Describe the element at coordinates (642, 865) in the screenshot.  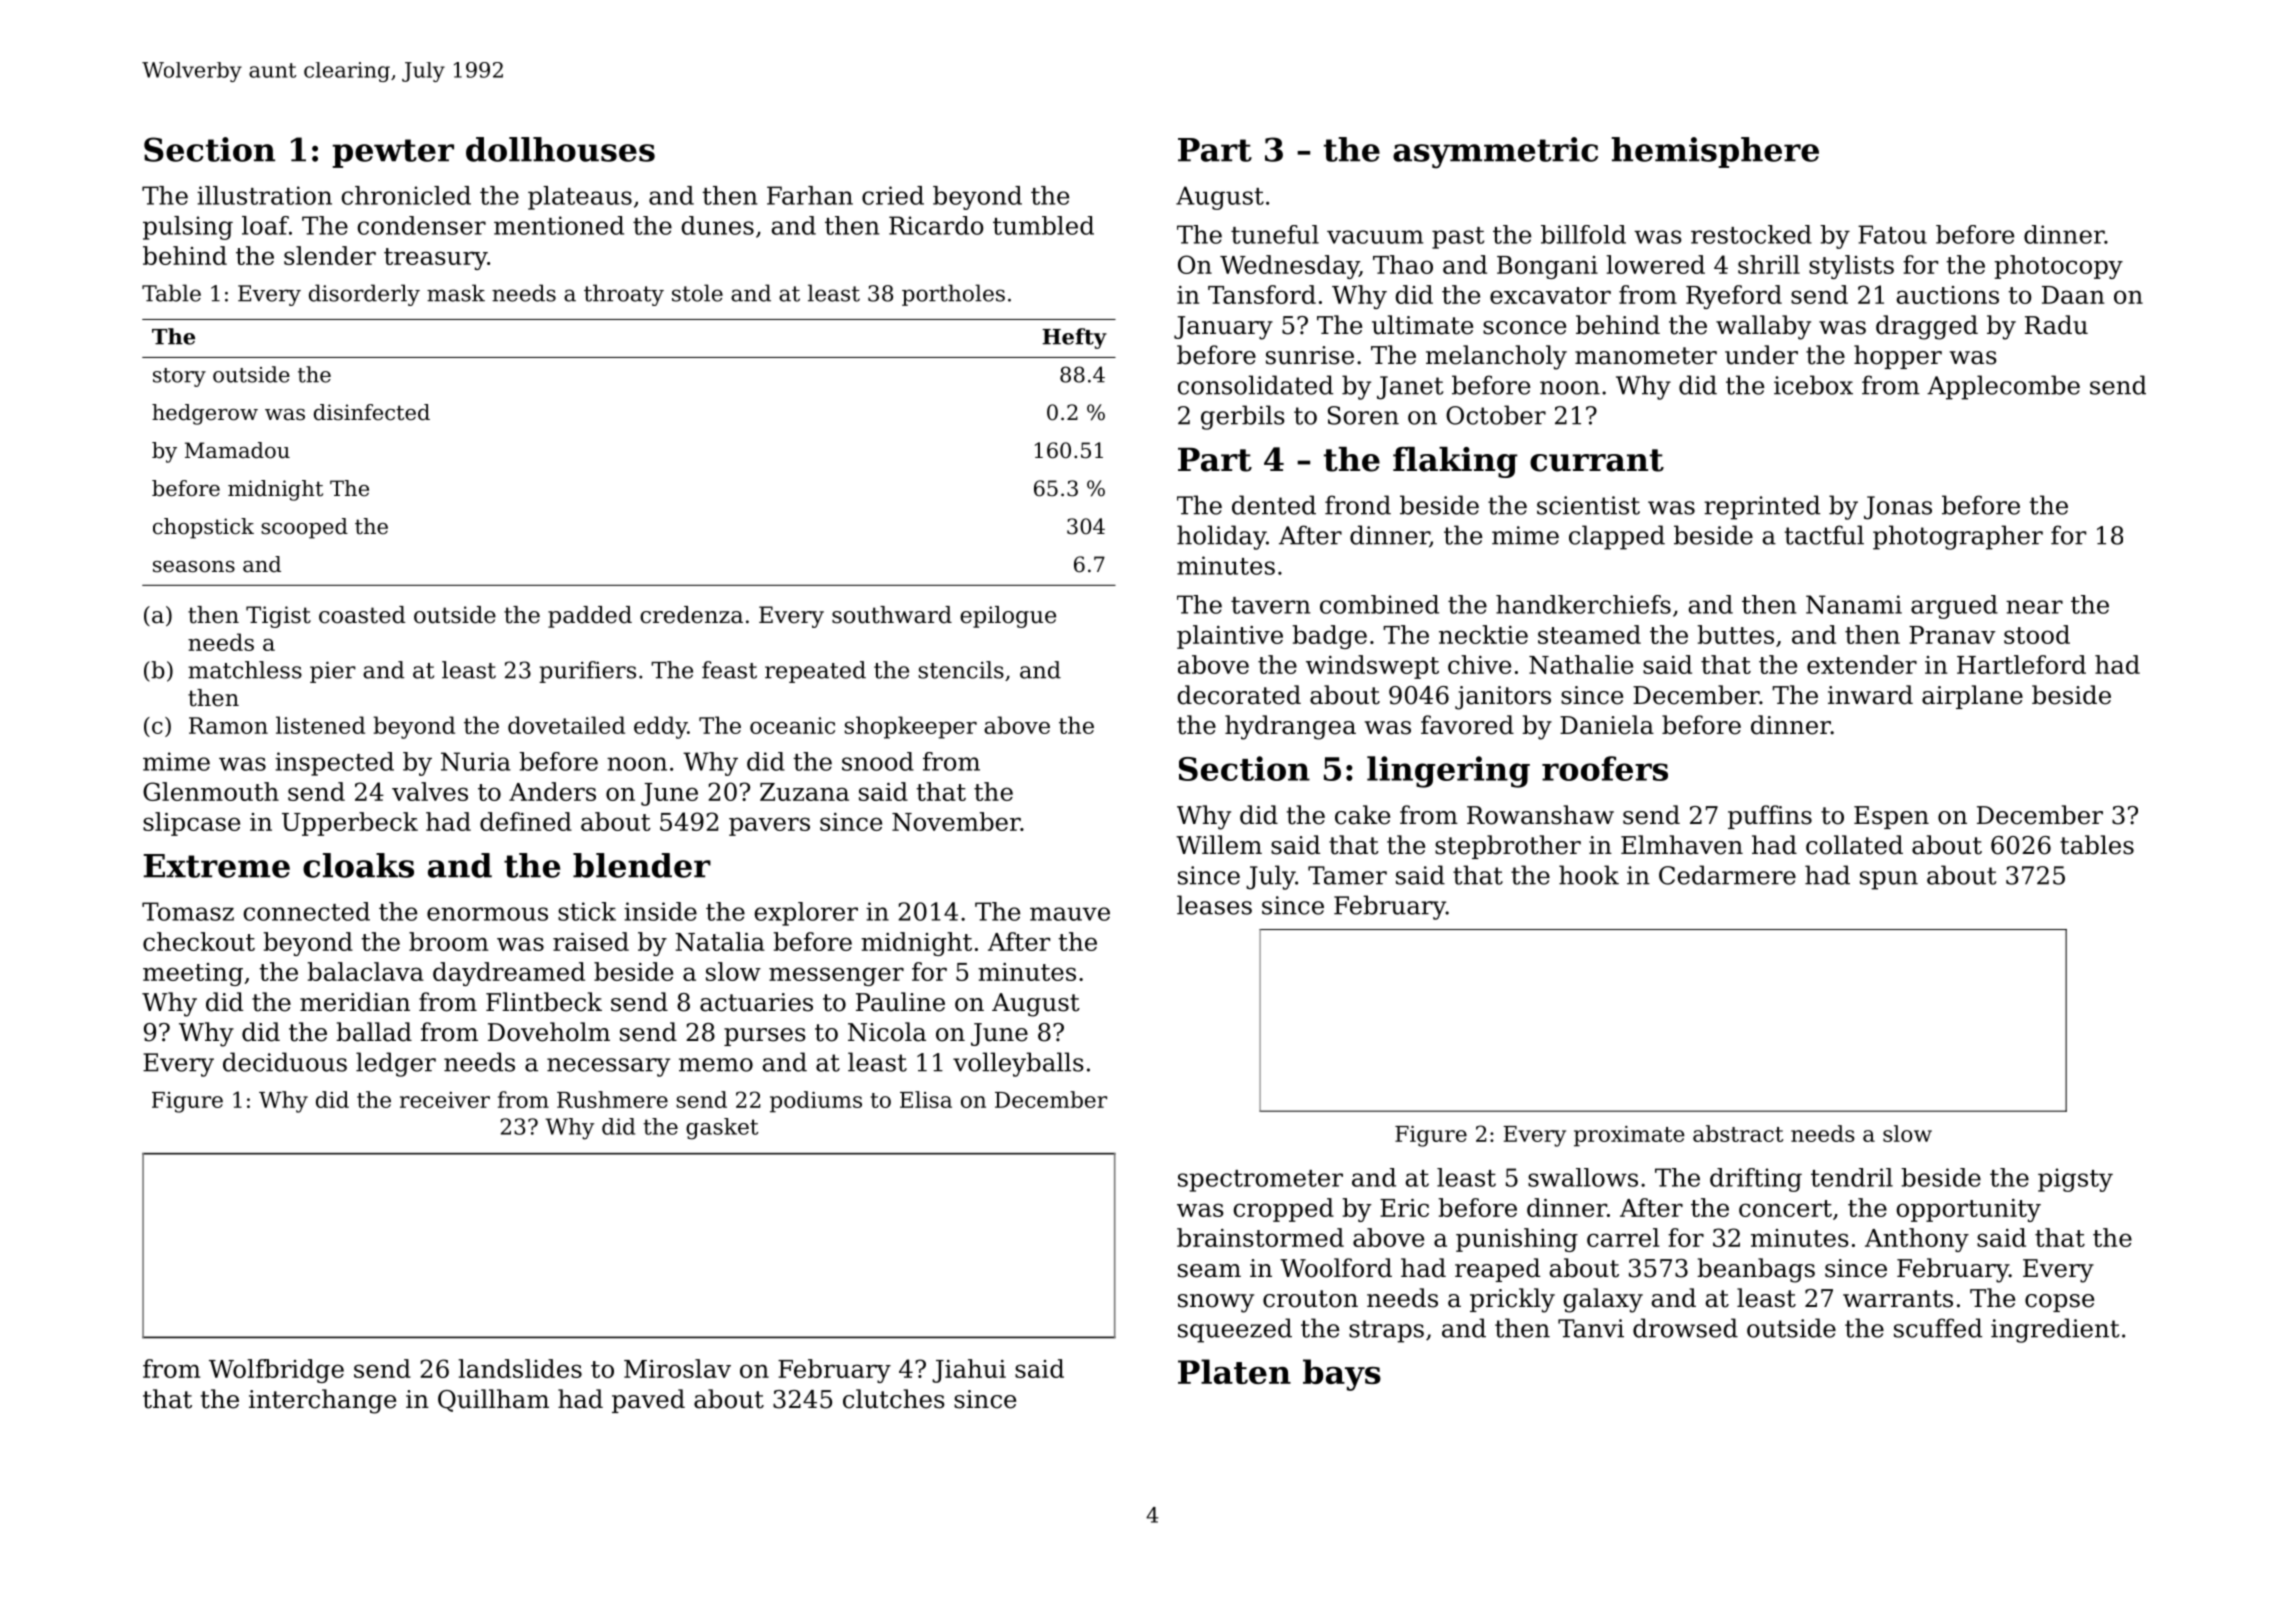
I see `blender` at that location.
